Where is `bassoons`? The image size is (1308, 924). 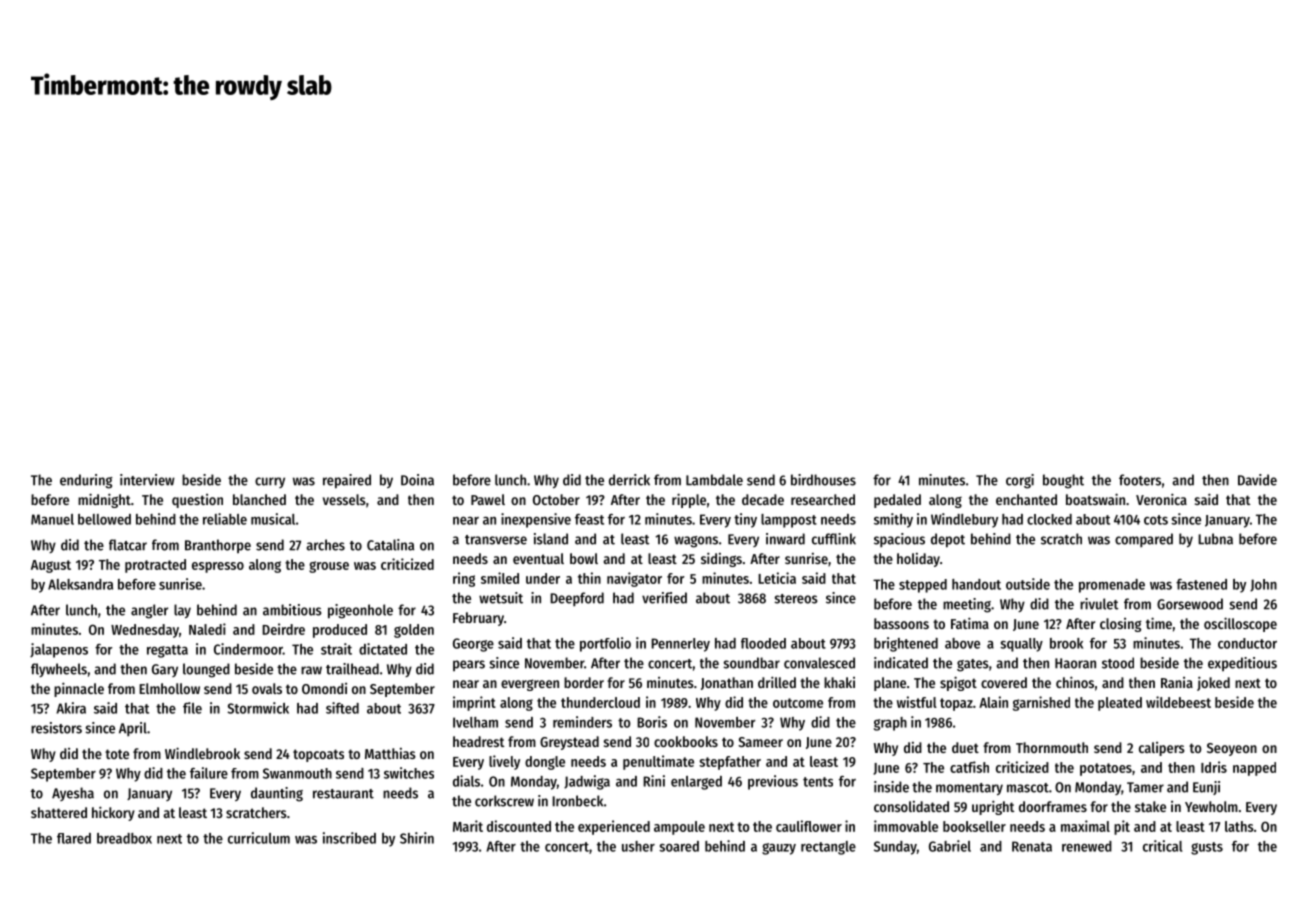 bassoons is located at coordinates (901, 623).
